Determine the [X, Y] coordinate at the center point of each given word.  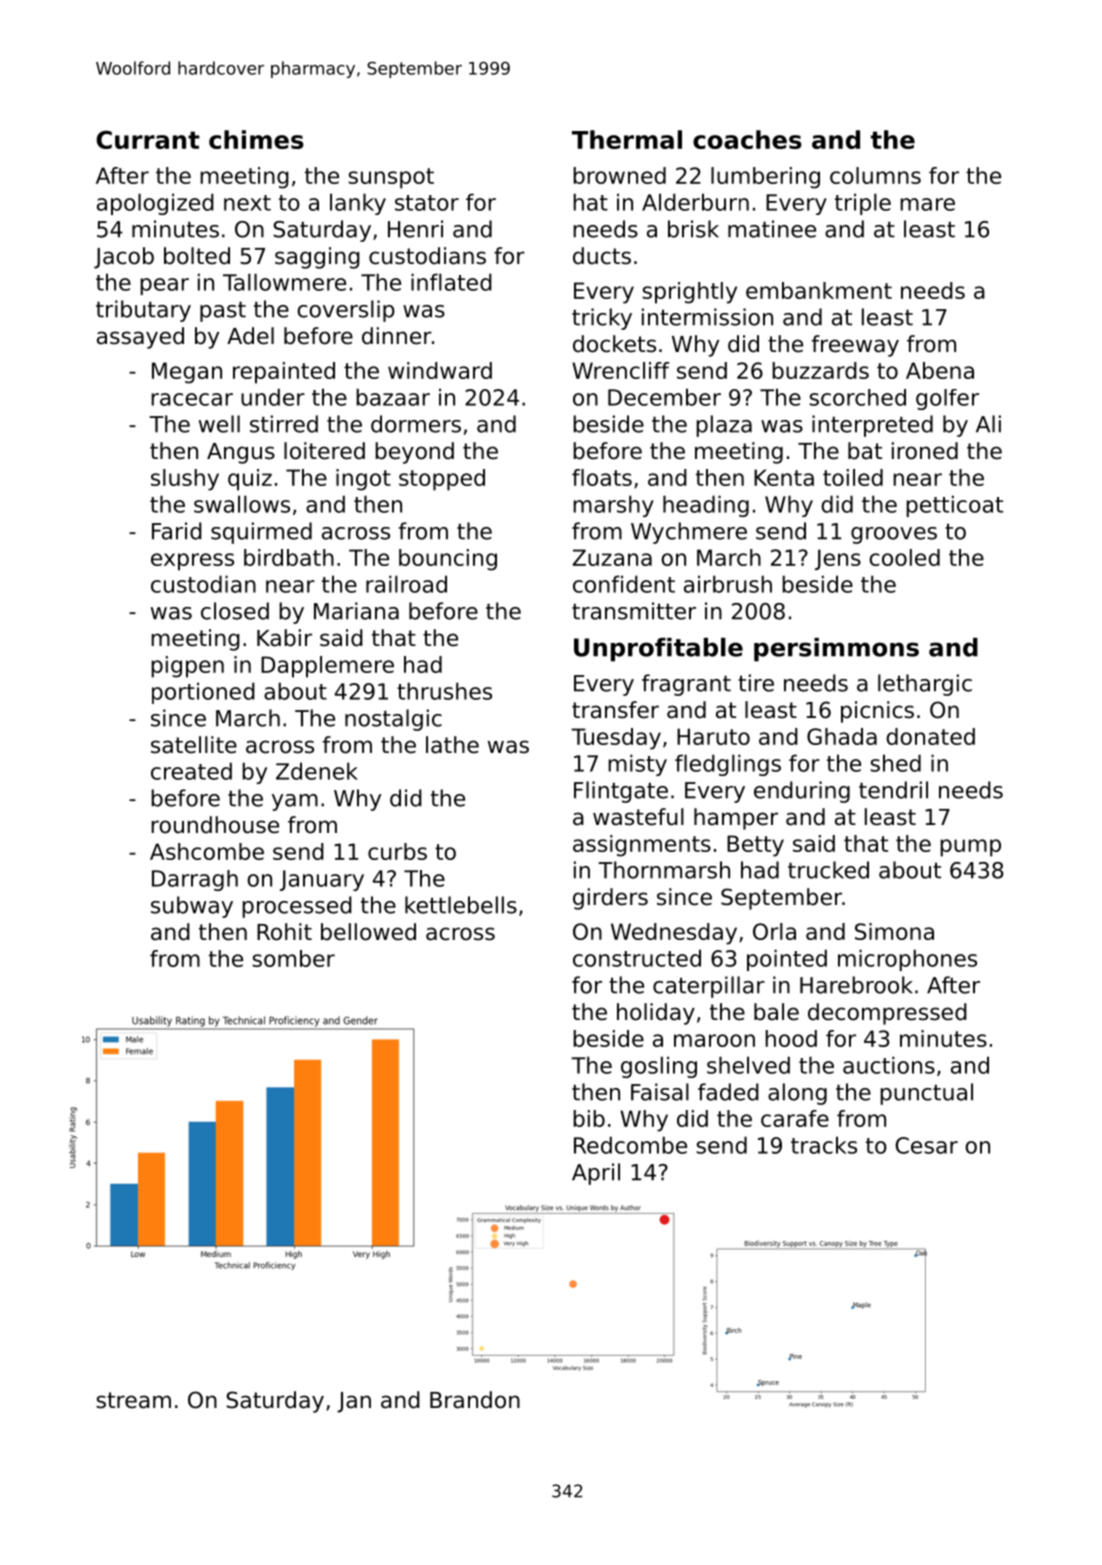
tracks [824, 1145]
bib [589, 1118]
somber [293, 958]
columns [875, 175]
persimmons [836, 650]
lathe [452, 745]
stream [133, 1400]
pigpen [187, 667]
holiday [656, 1014]
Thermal [627, 139]
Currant [148, 139]
